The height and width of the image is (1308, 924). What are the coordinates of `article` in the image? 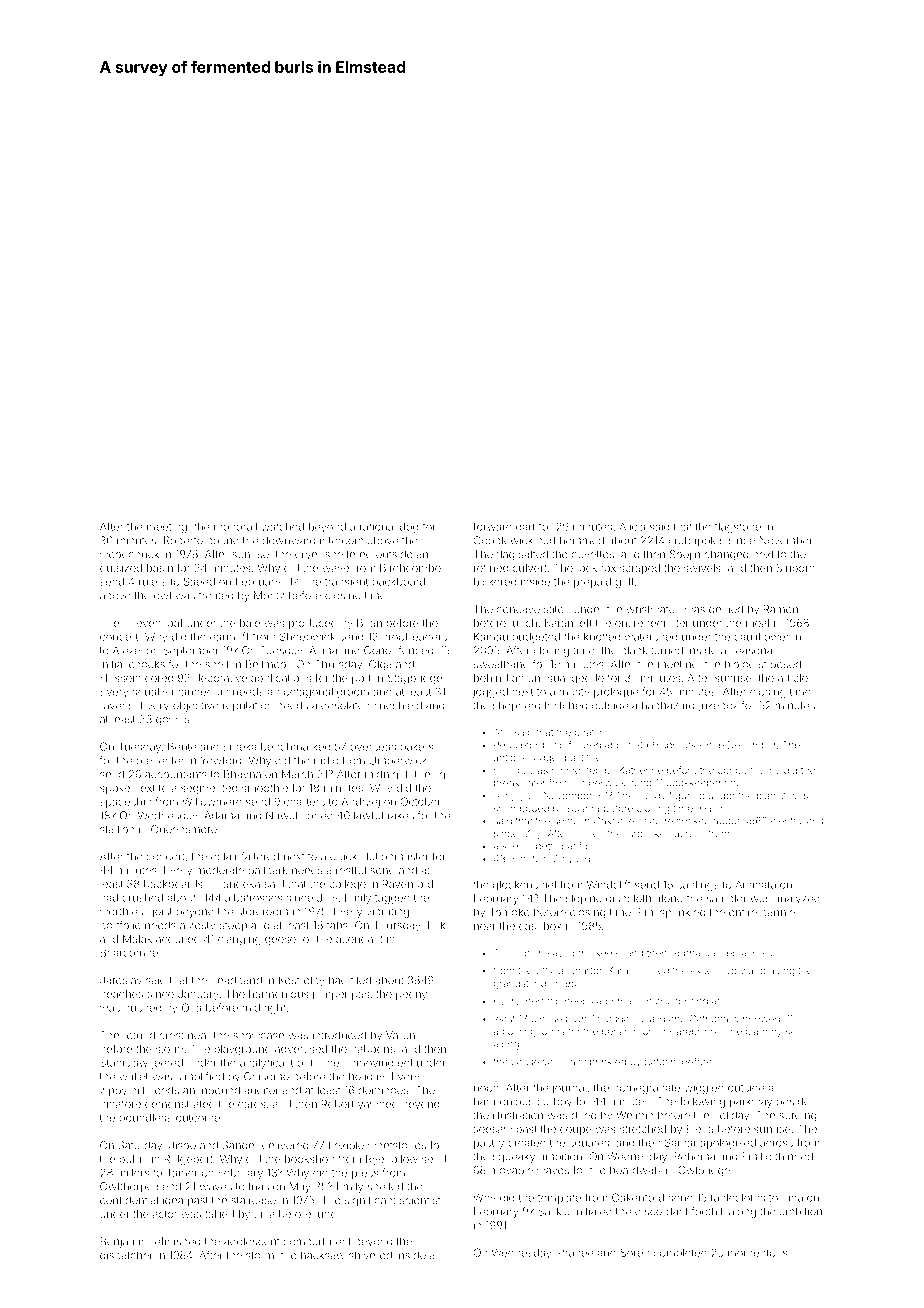 It's located at (793, 678).
